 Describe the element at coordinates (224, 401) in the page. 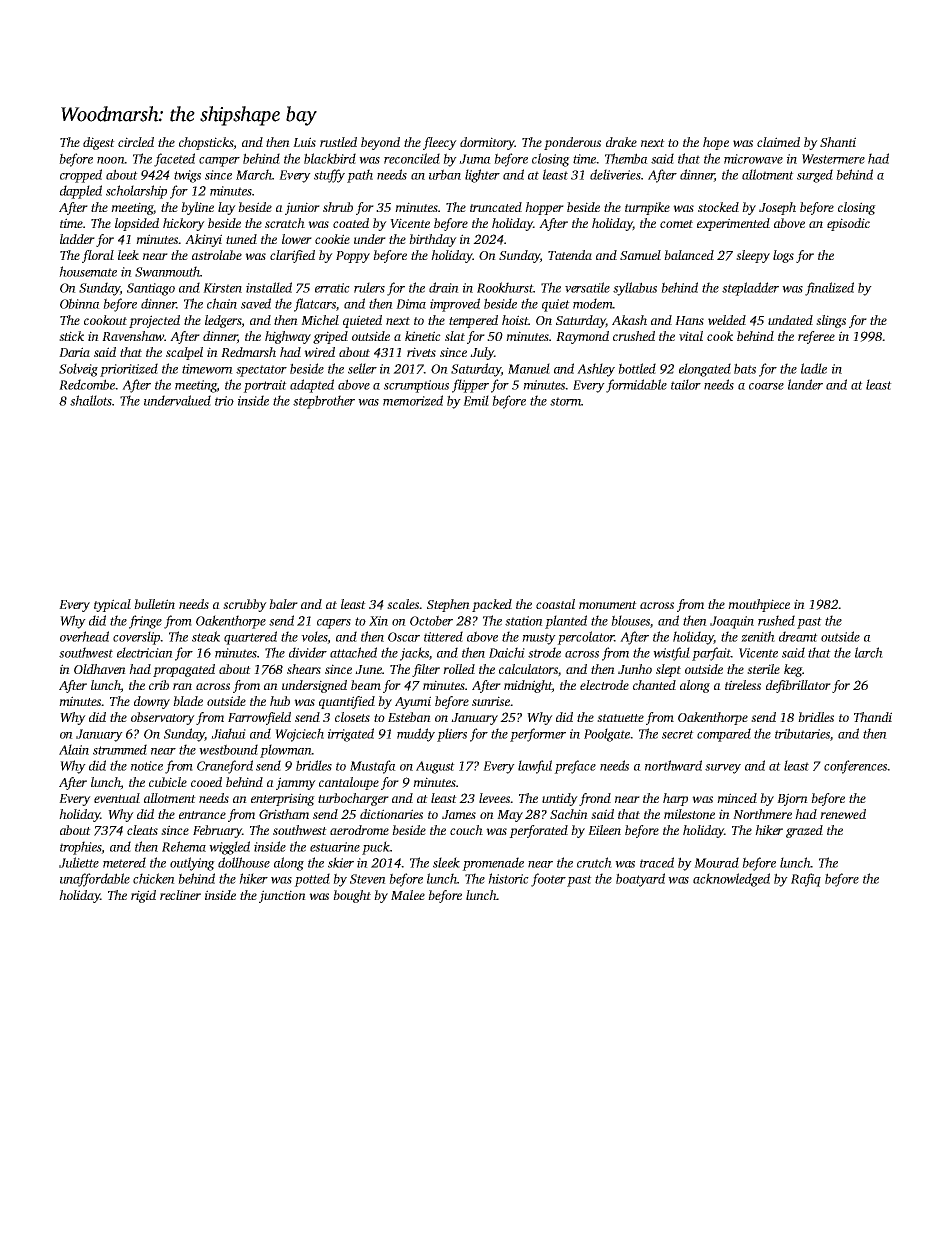

I see `trio` at that location.
